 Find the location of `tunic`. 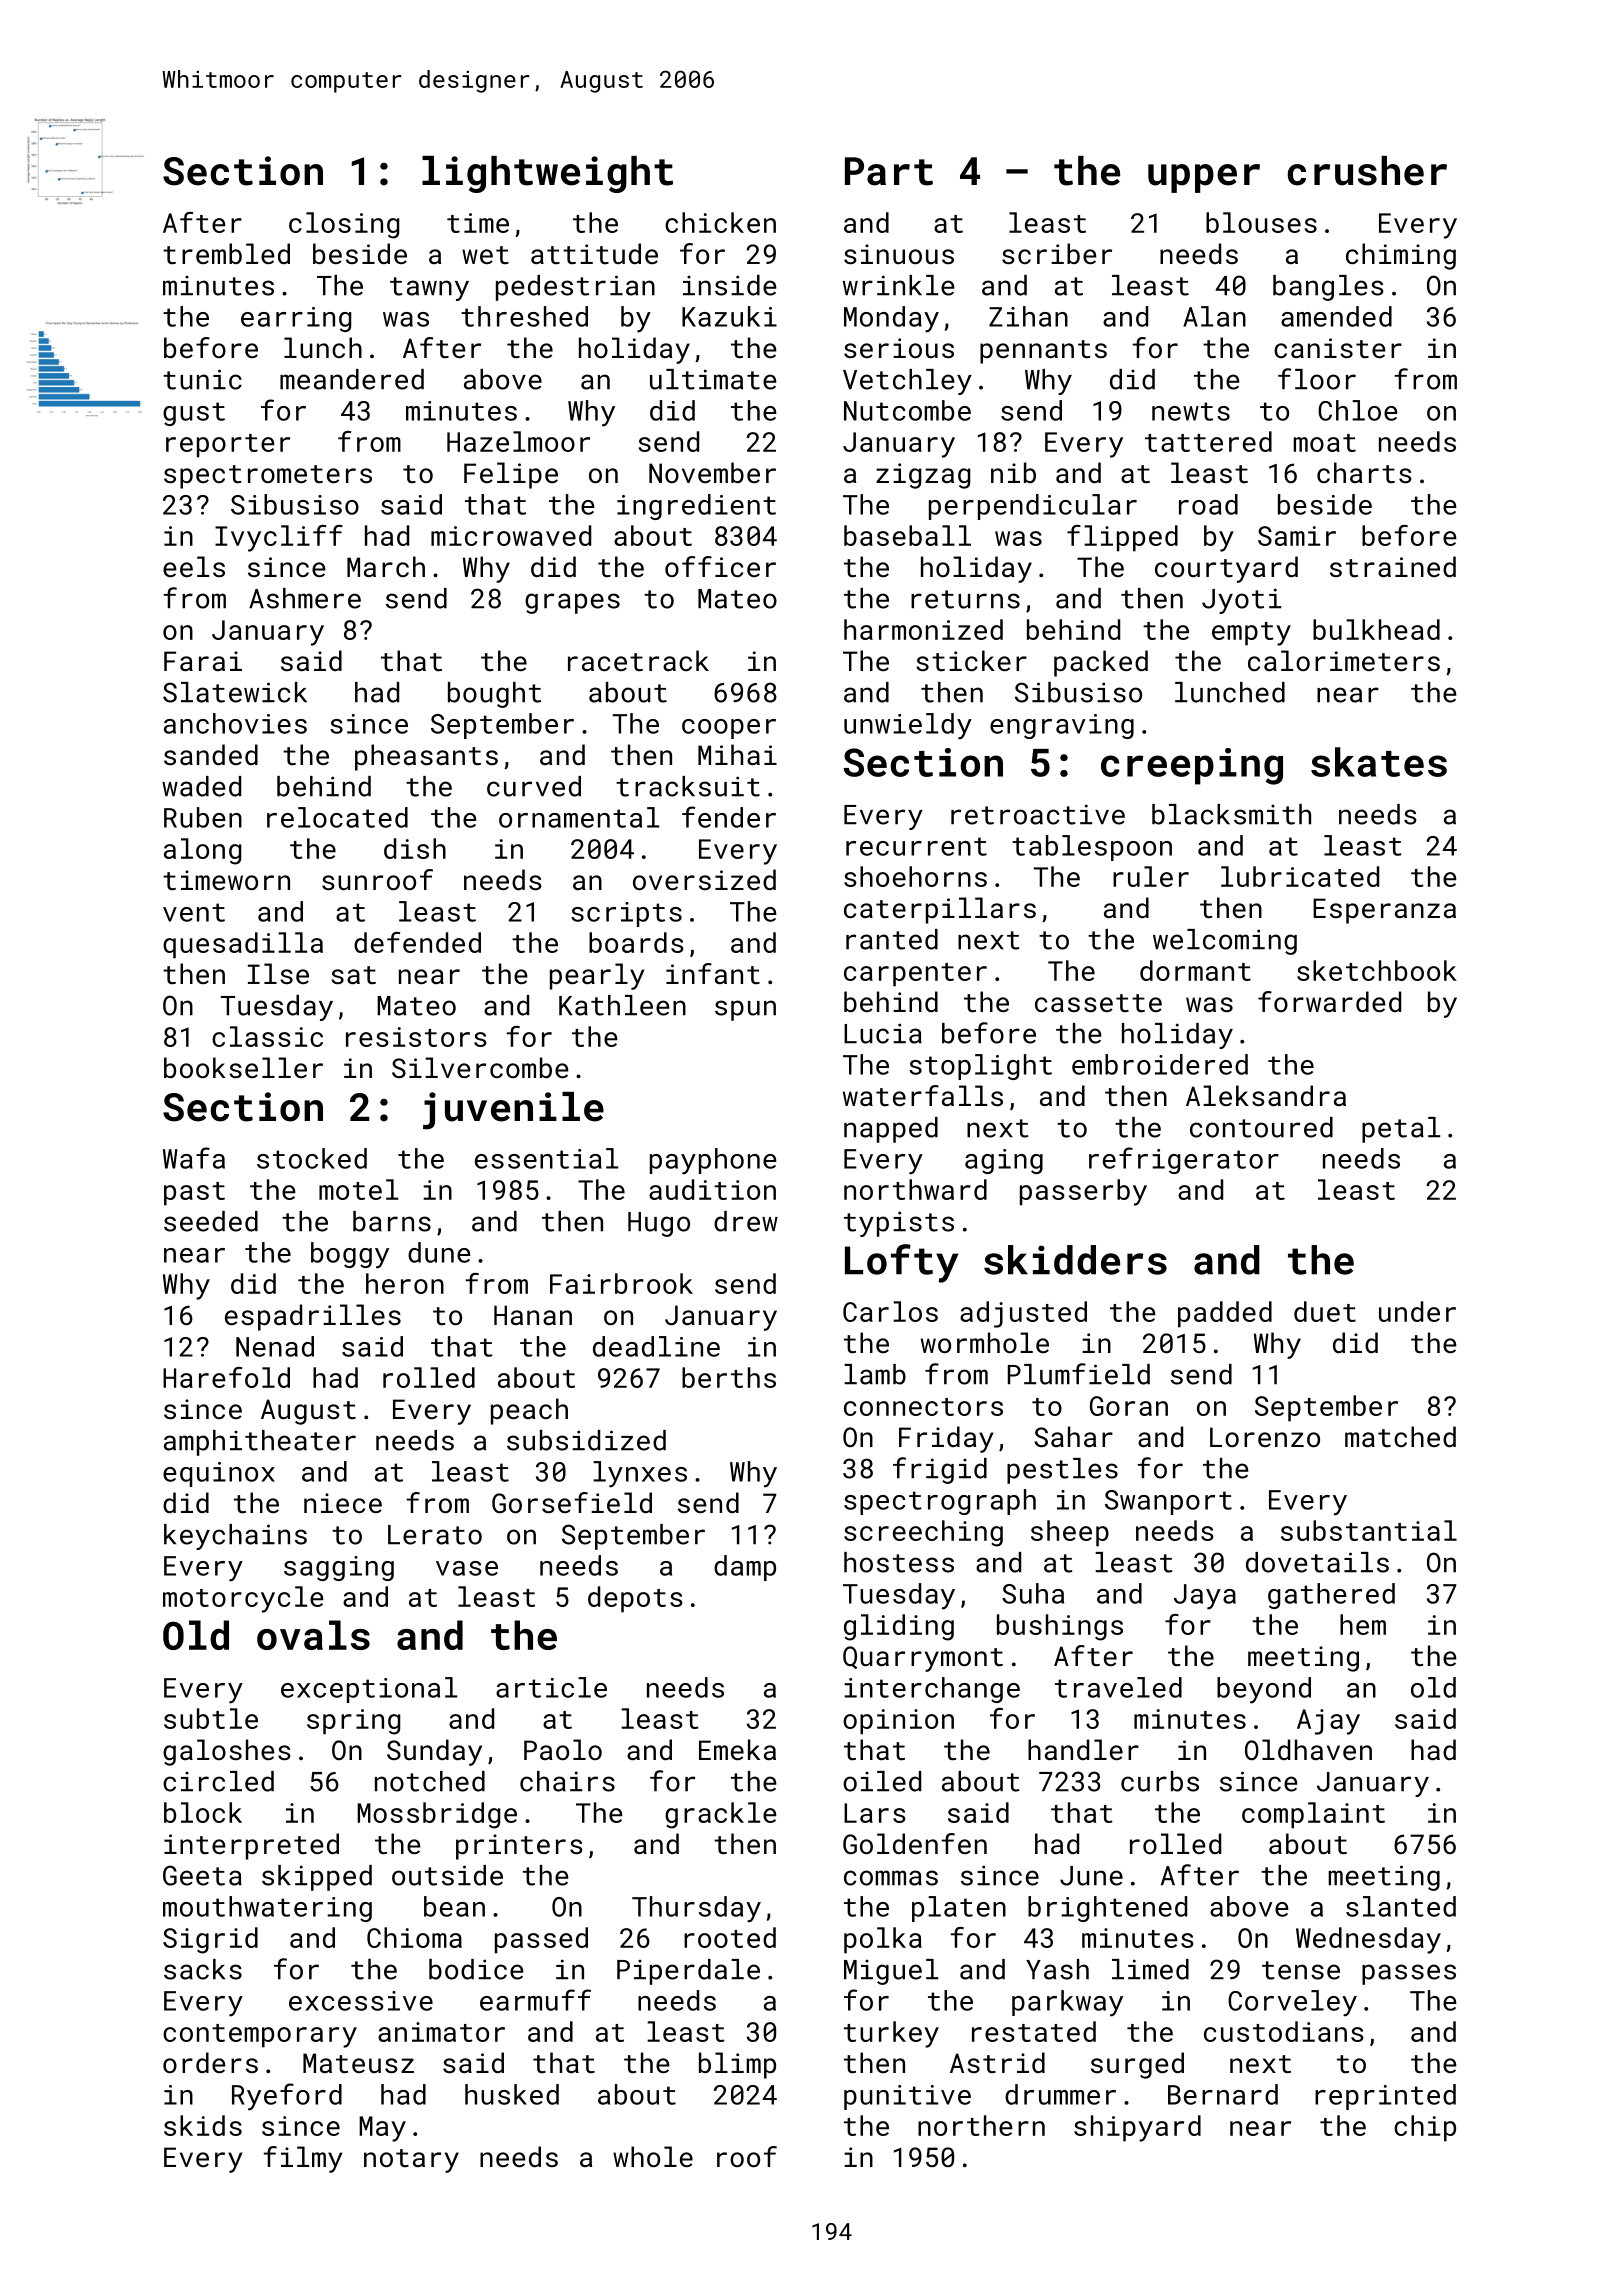

tunic is located at coordinates (202, 379).
